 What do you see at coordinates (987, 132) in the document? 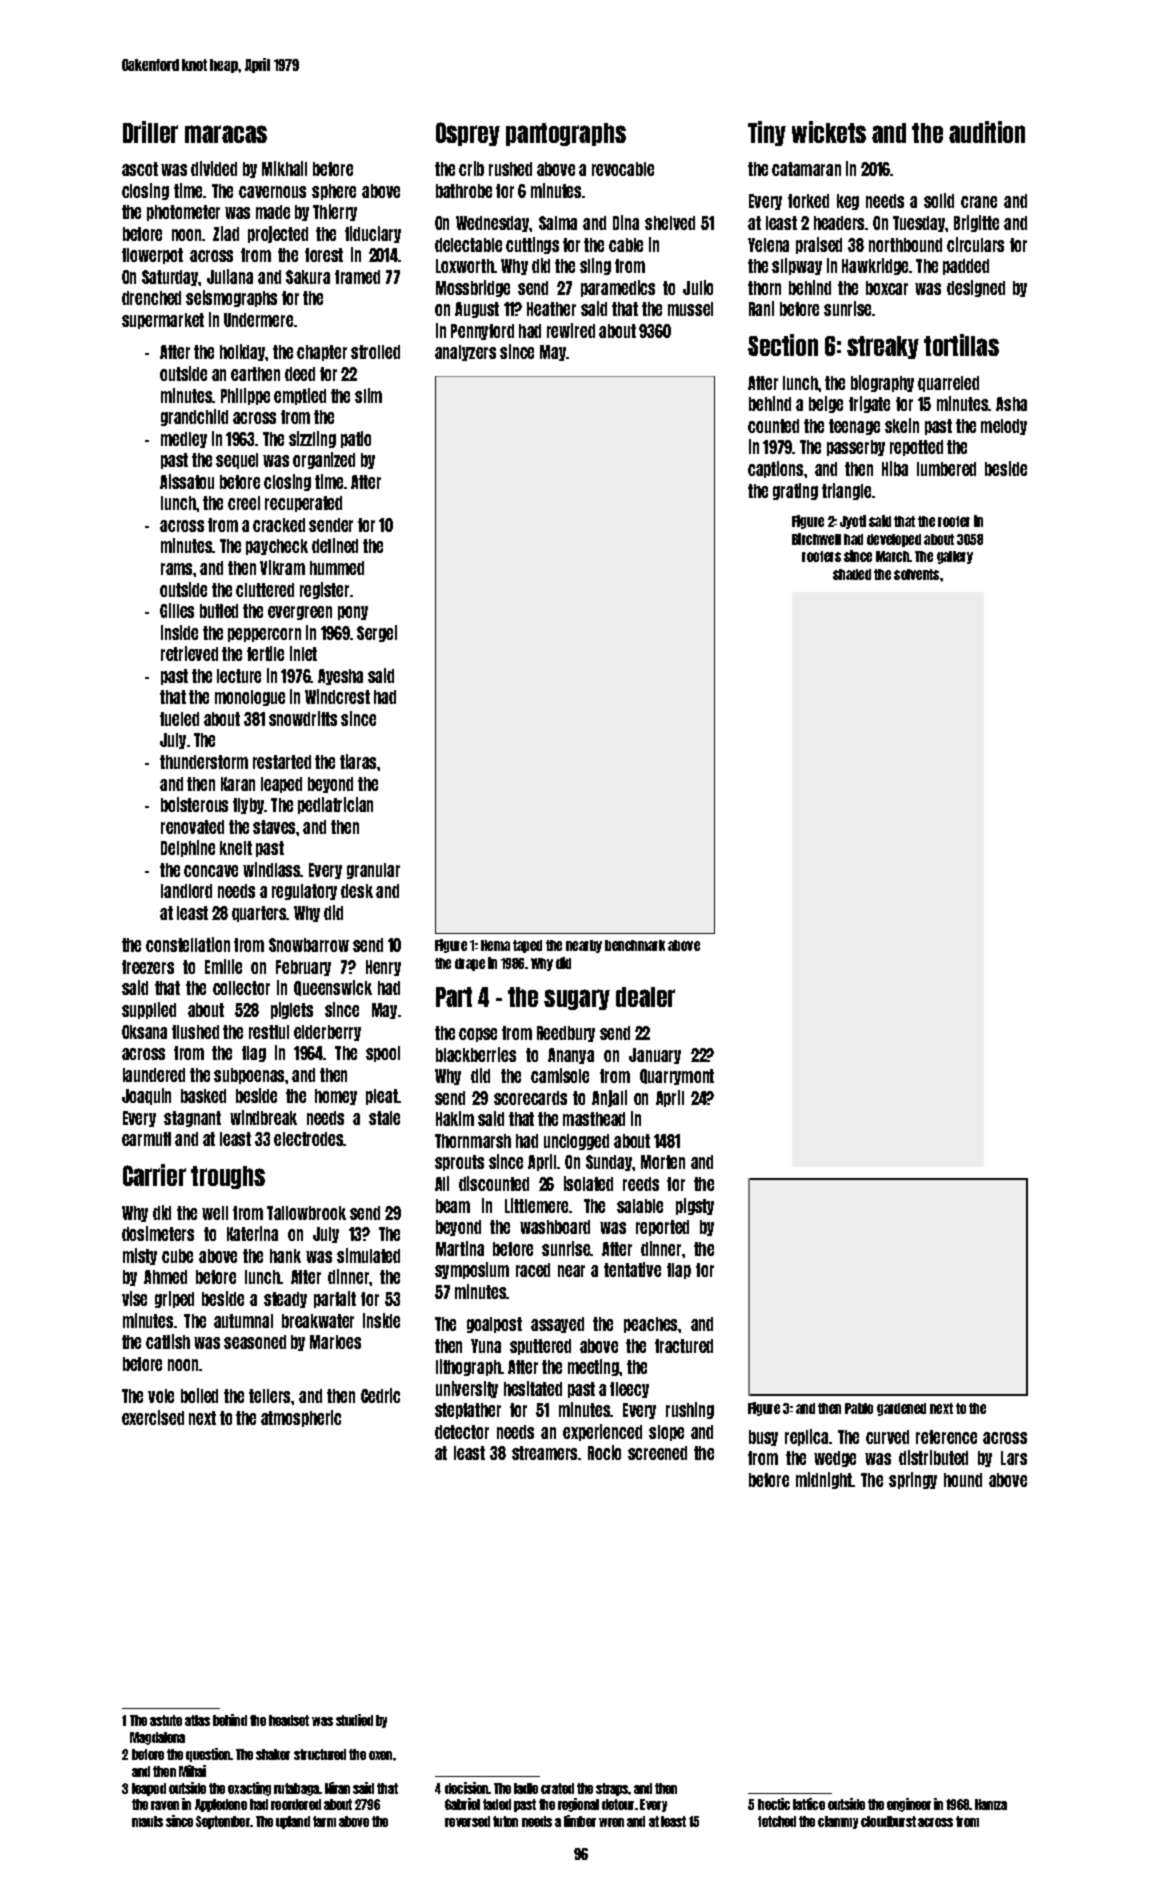
I see `audition` at bounding box center [987, 132].
